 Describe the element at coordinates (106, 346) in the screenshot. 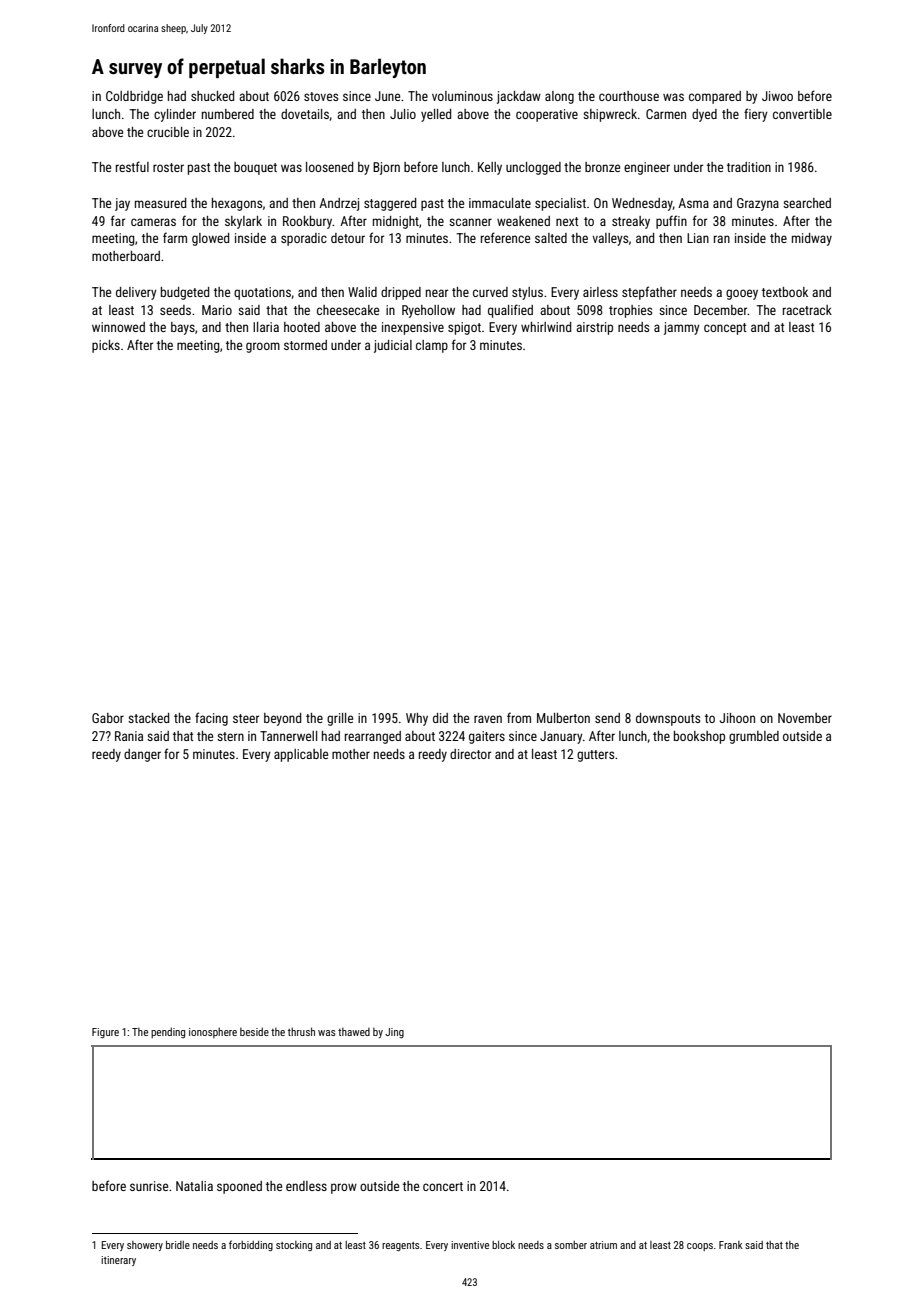

I see `picks` at that location.
